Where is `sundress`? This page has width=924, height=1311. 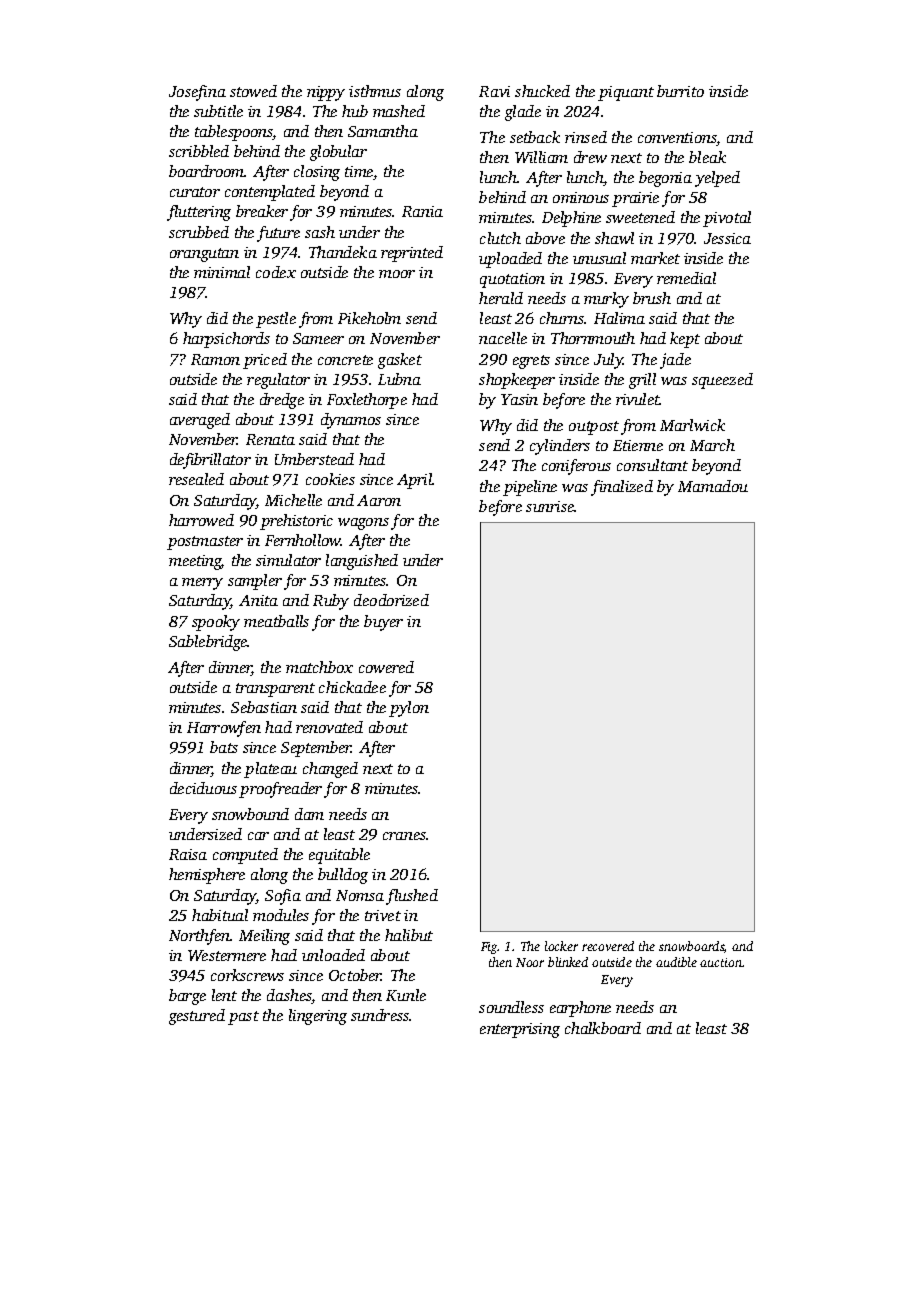 sundress is located at coordinates (380, 1015).
